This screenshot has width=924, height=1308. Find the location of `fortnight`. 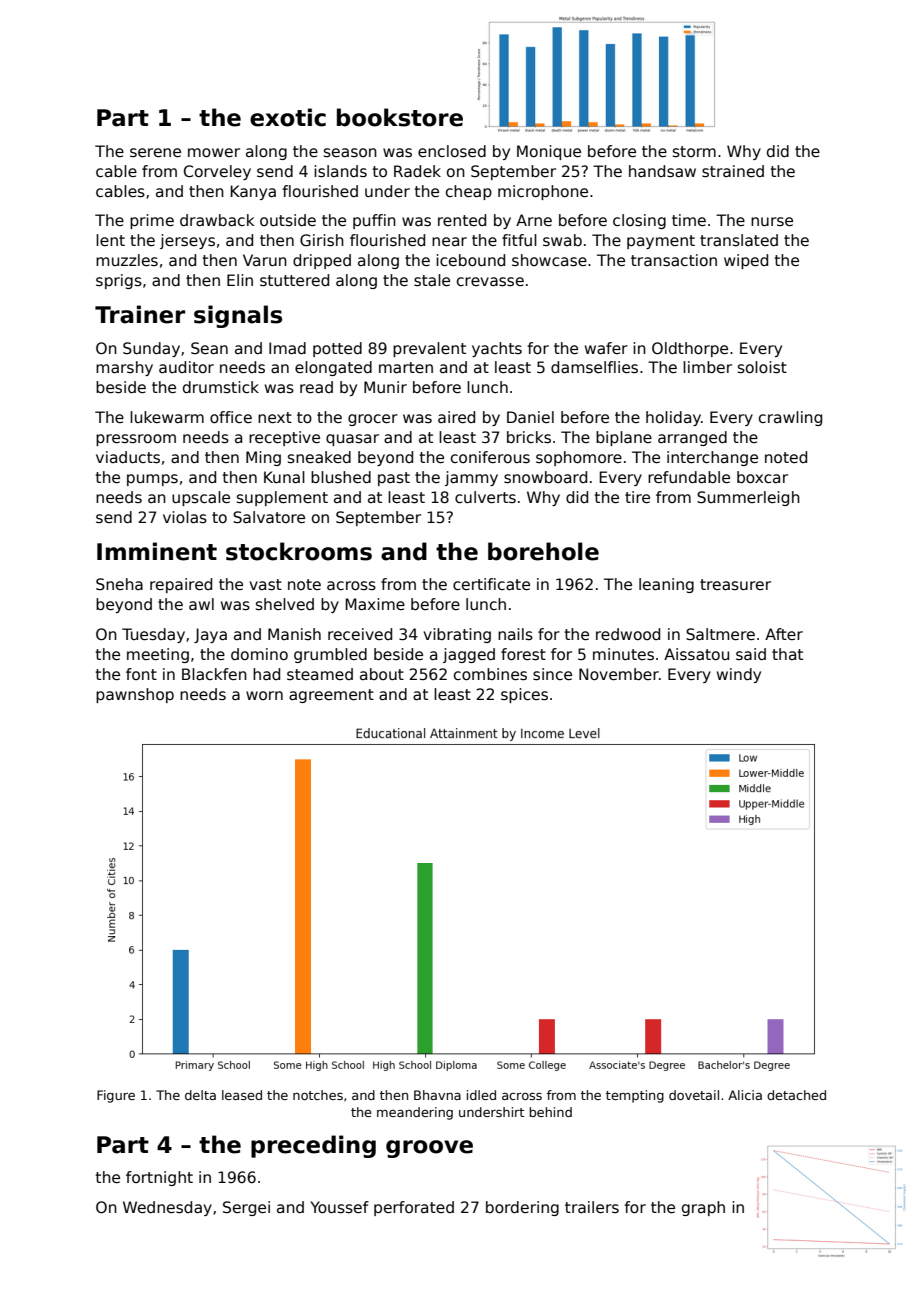

fortnight is located at coordinates (159, 1178).
